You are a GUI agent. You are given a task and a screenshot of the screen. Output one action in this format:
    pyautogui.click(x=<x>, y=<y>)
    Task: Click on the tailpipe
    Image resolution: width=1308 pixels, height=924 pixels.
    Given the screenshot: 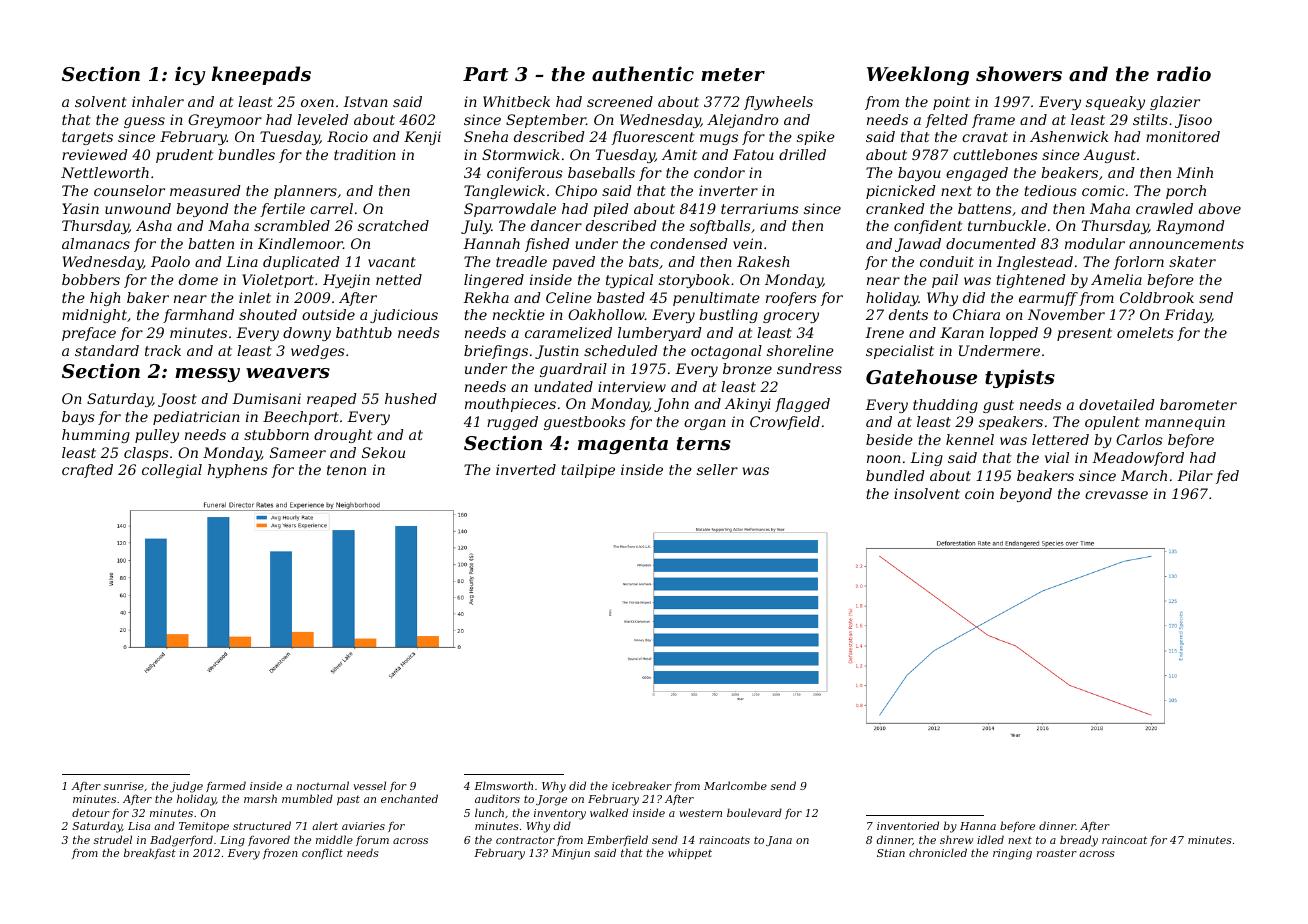 What is the action you would take?
    pyautogui.click(x=588, y=471)
